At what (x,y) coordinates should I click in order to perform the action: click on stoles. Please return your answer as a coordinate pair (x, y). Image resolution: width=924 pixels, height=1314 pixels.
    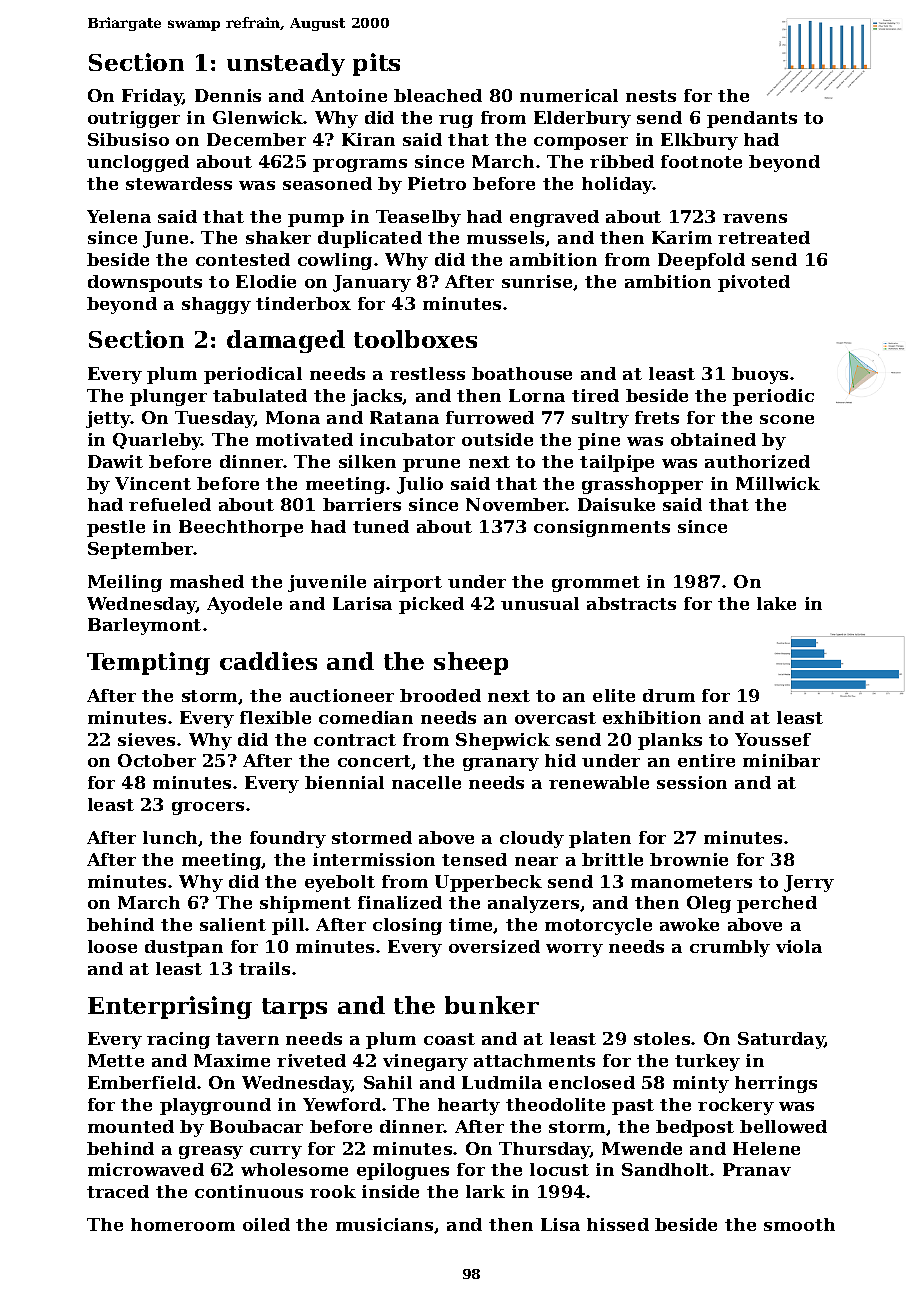
    Looking at the image, I should click on (662, 1038).
